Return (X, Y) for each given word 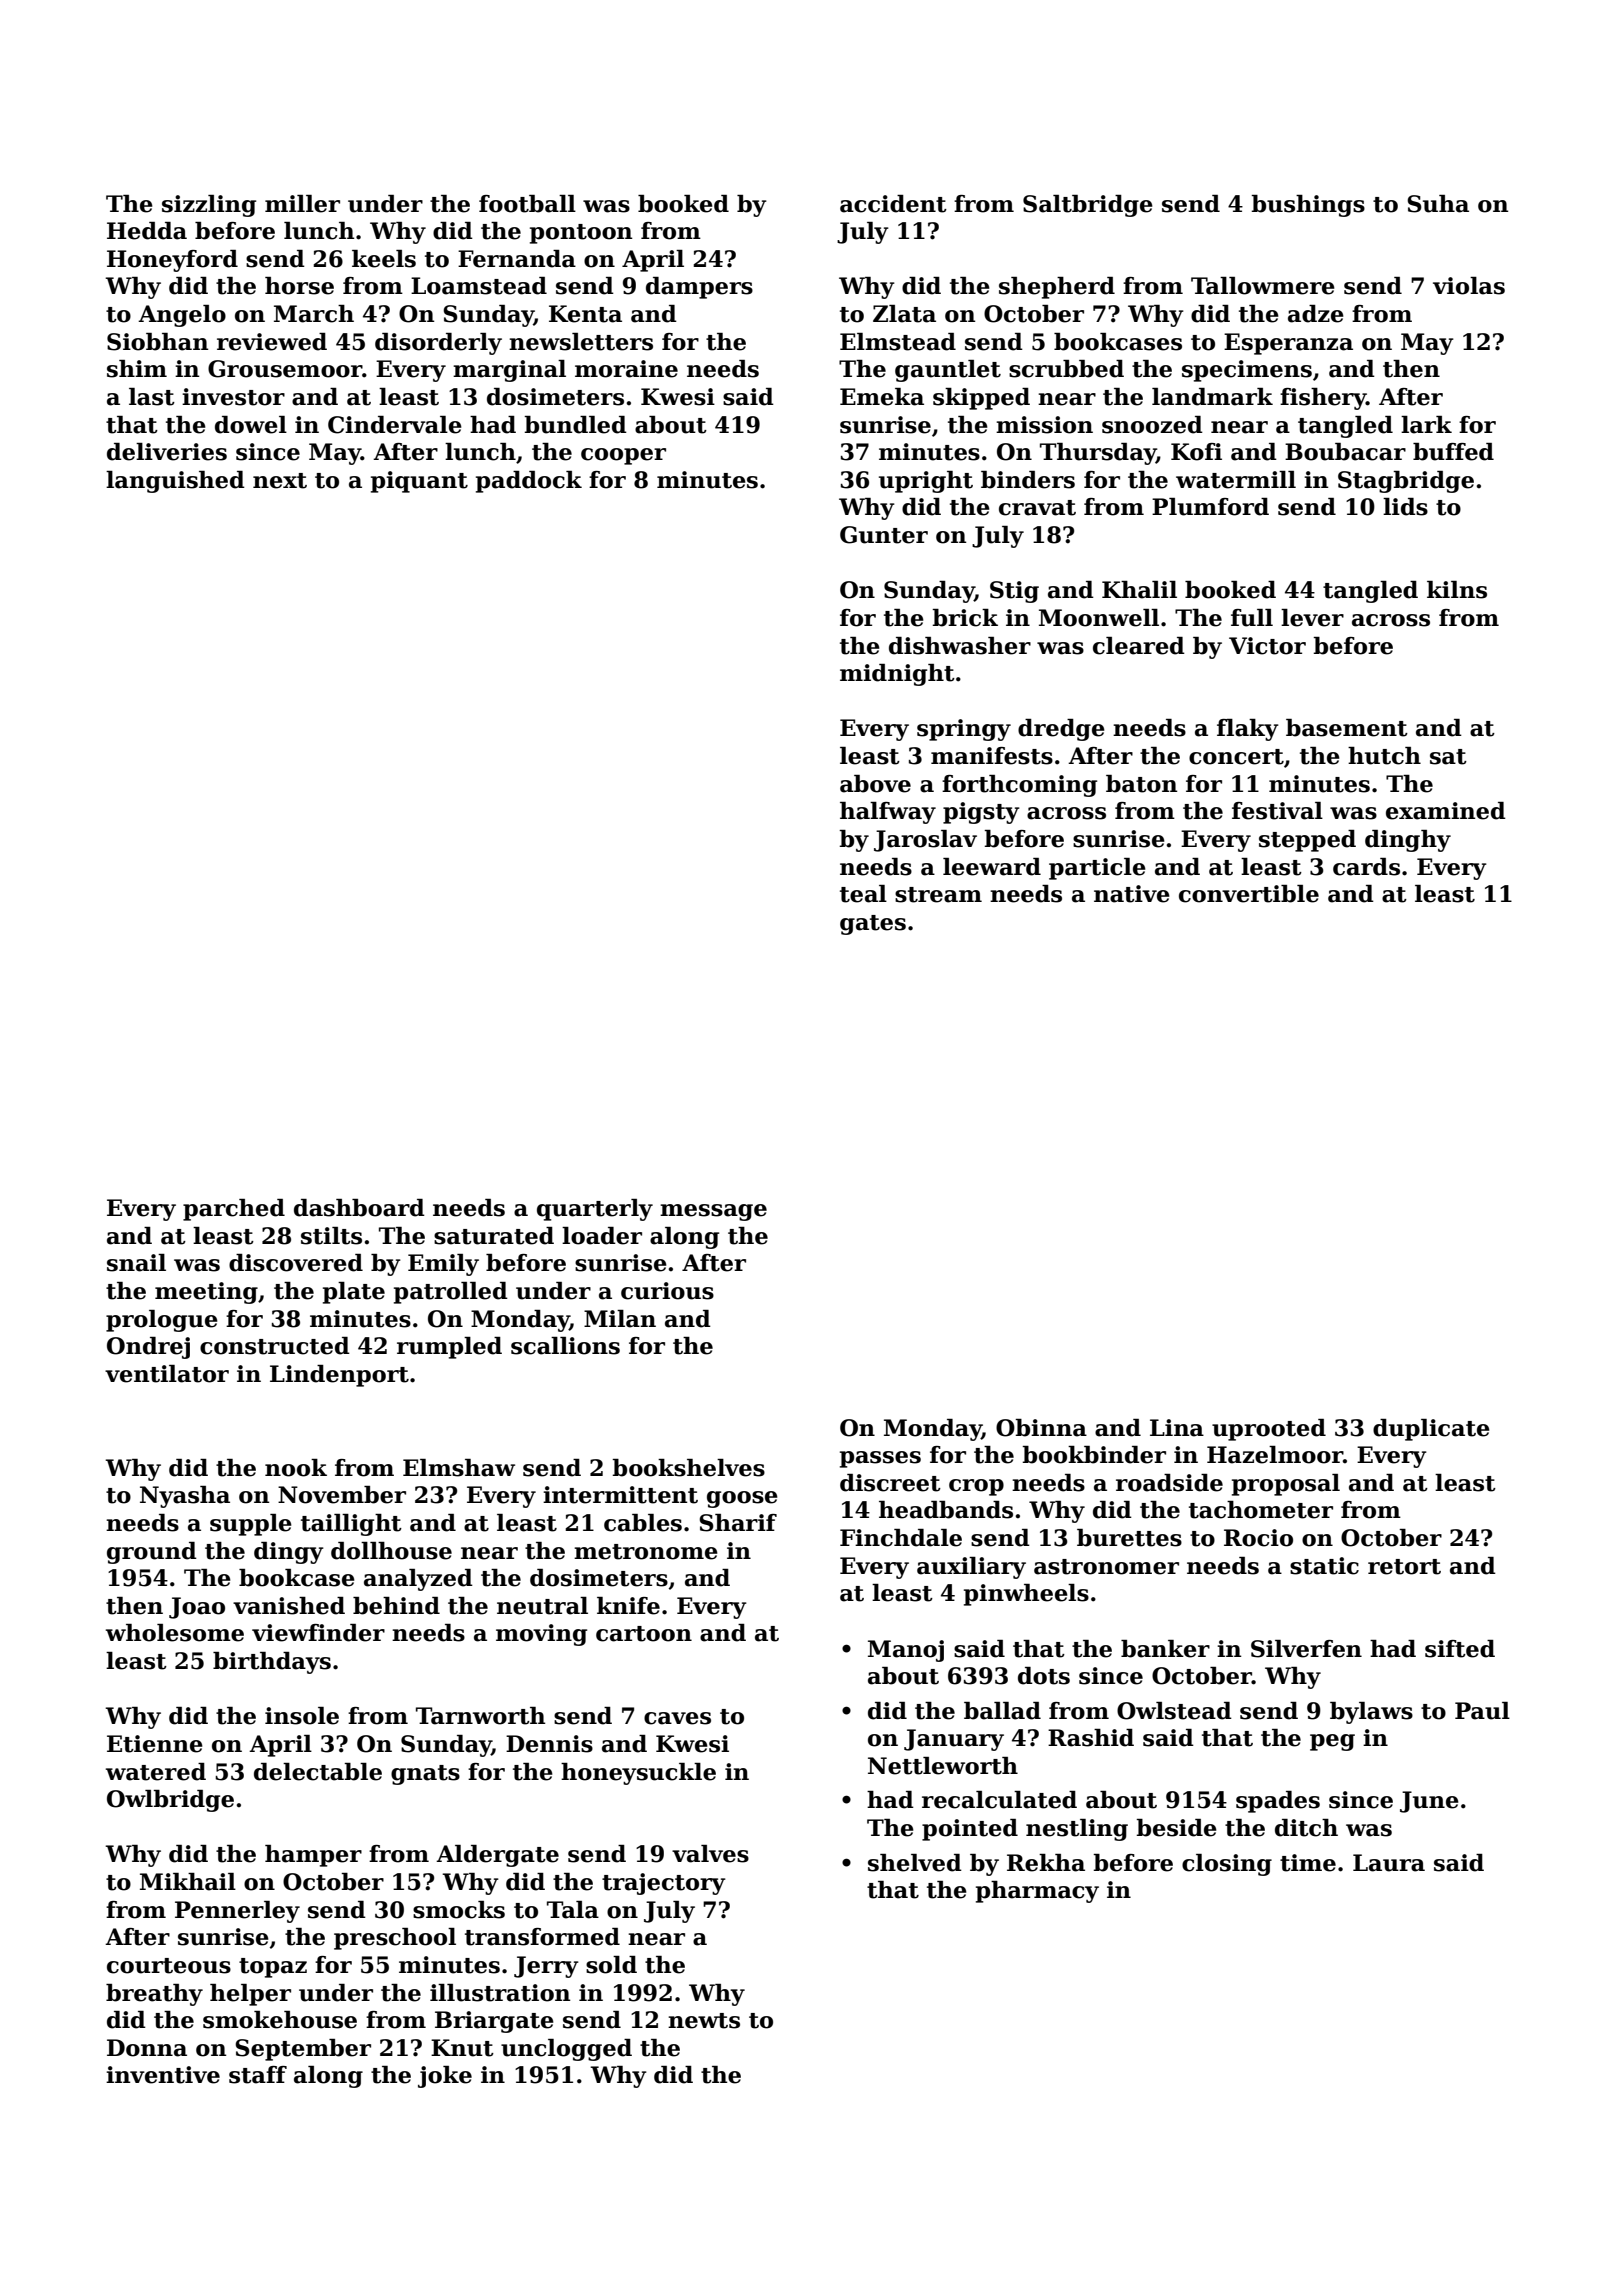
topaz (273, 1968)
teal (863, 894)
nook (296, 1468)
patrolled (451, 1293)
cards (1366, 867)
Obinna (1041, 1428)
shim (137, 369)
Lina (1177, 1428)
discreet (890, 1483)
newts (704, 2021)
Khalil (1139, 590)
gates (873, 925)
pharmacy (1037, 1892)
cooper (623, 456)
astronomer (1106, 1567)
